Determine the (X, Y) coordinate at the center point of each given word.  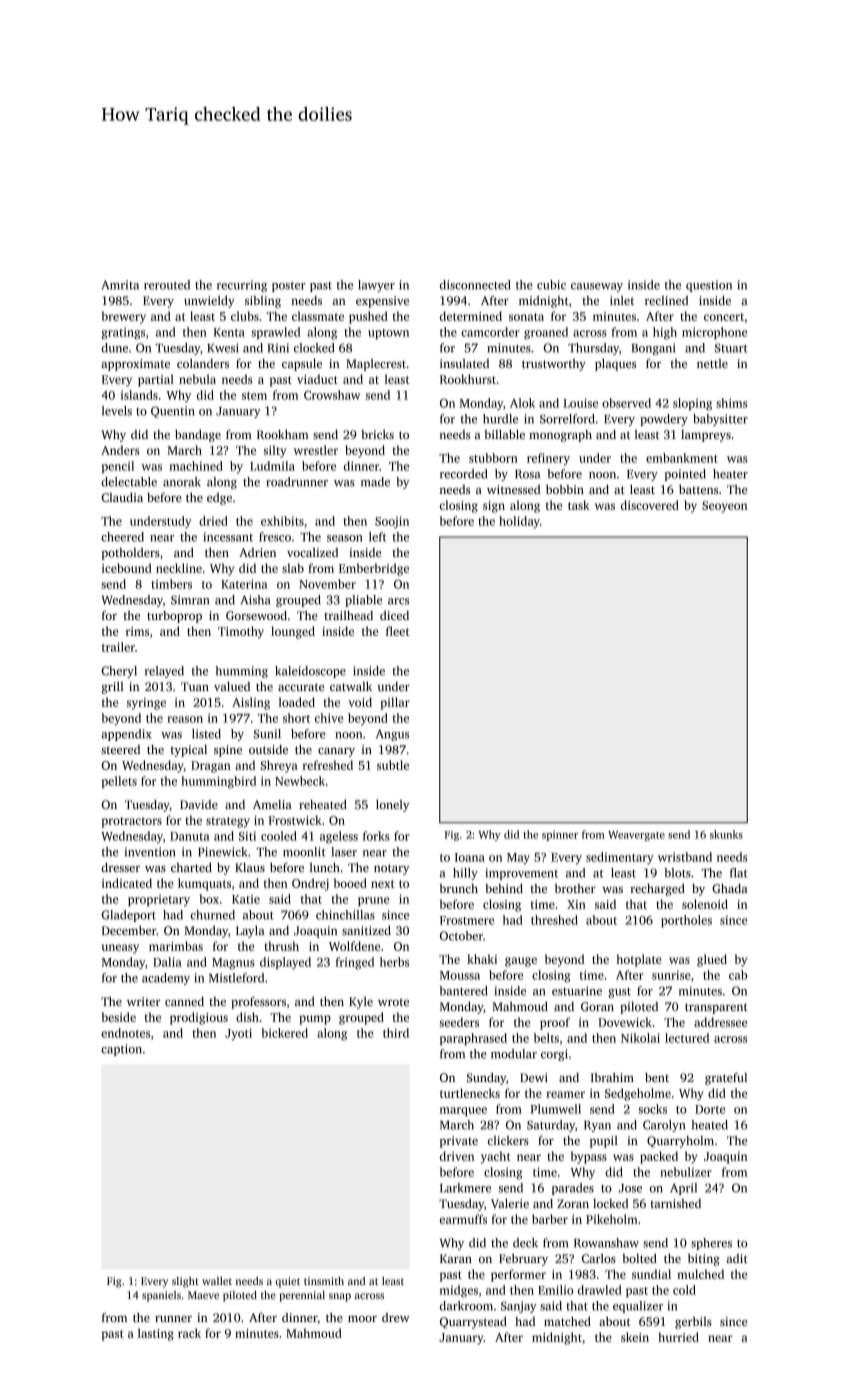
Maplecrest (376, 365)
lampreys (706, 436)
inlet (622, 300)
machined (196, 466)
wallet (217, 1281)
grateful (726, 1078)
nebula (197, 379)
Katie (246, 899)
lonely (392, 806)
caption (121, 1050)
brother (575, 888)
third (396, 1033)
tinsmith (324, 1281)
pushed (368, 317)
